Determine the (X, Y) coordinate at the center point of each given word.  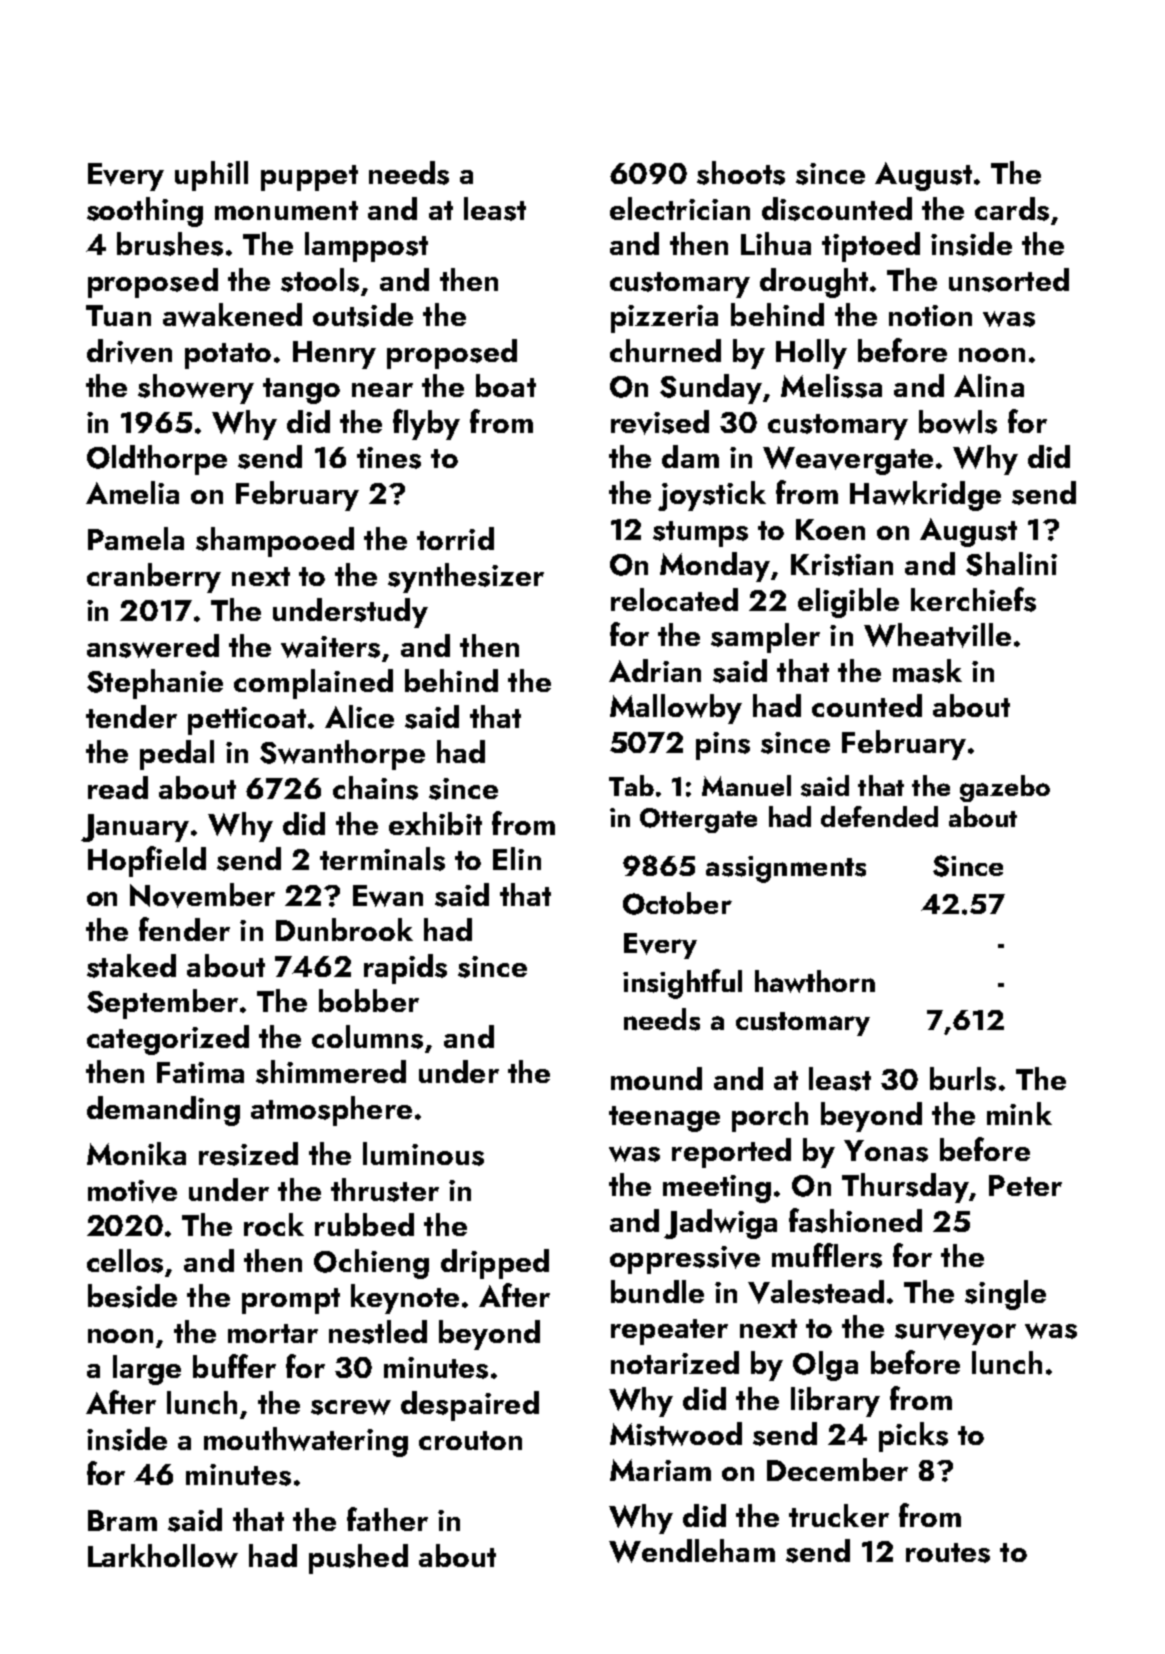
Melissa (831, 386)
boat (506, 385)
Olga (825, 1366)
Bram (122, 1520)
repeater (669, 1332)
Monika (136, 1153)
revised (660, 422)
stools (320, 280)
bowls (958, 422)
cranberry (154, 578)
